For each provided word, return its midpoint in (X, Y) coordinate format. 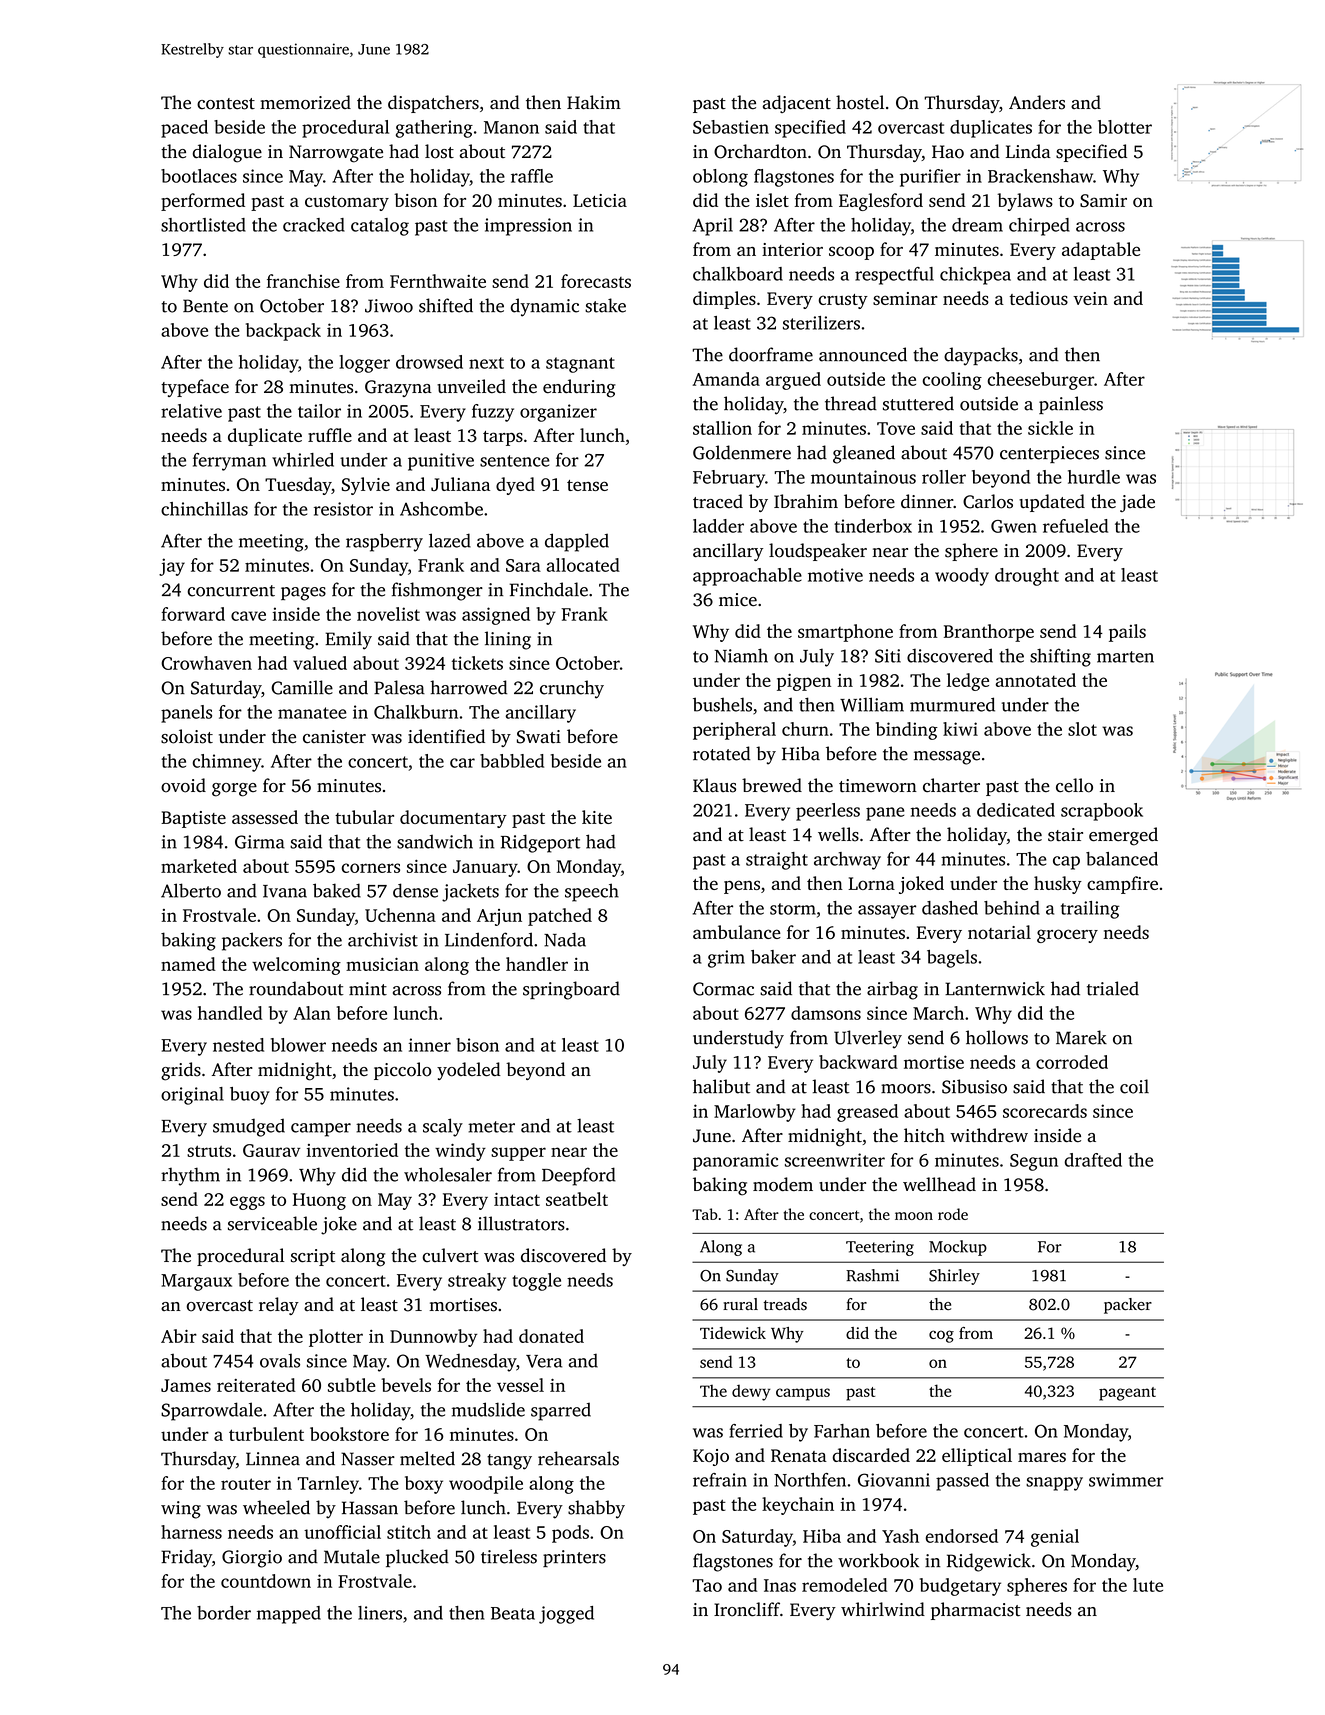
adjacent (797, 104)
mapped (289, 1615)
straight (777, 861)
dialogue (227, 153)
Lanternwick (995, 988)
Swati (539, 737)
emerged (1123, 836)
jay (172, 567)
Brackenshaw (1040, 176)
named (188, 964)
